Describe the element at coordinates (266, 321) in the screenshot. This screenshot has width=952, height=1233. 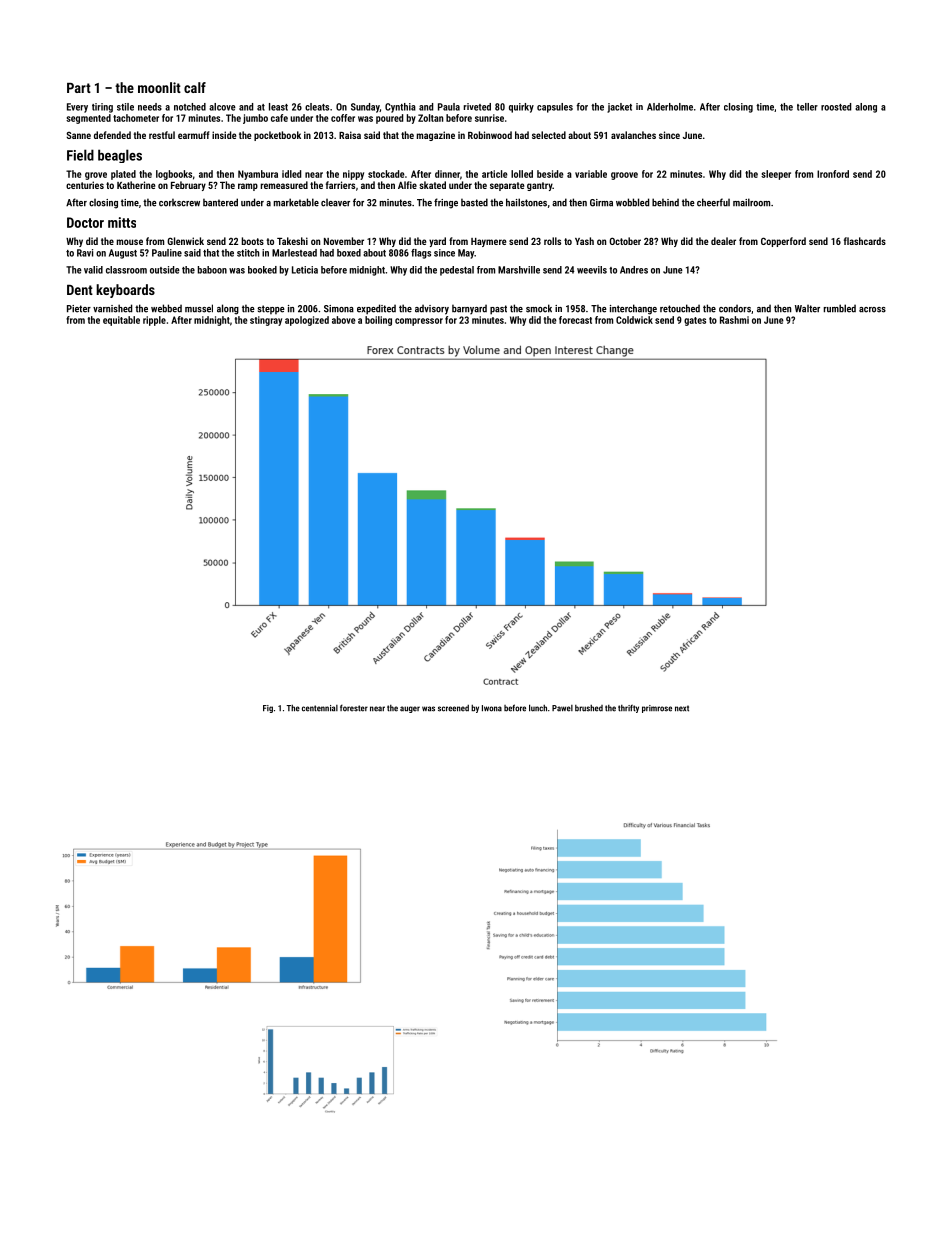
I see `stingray` at that location.
